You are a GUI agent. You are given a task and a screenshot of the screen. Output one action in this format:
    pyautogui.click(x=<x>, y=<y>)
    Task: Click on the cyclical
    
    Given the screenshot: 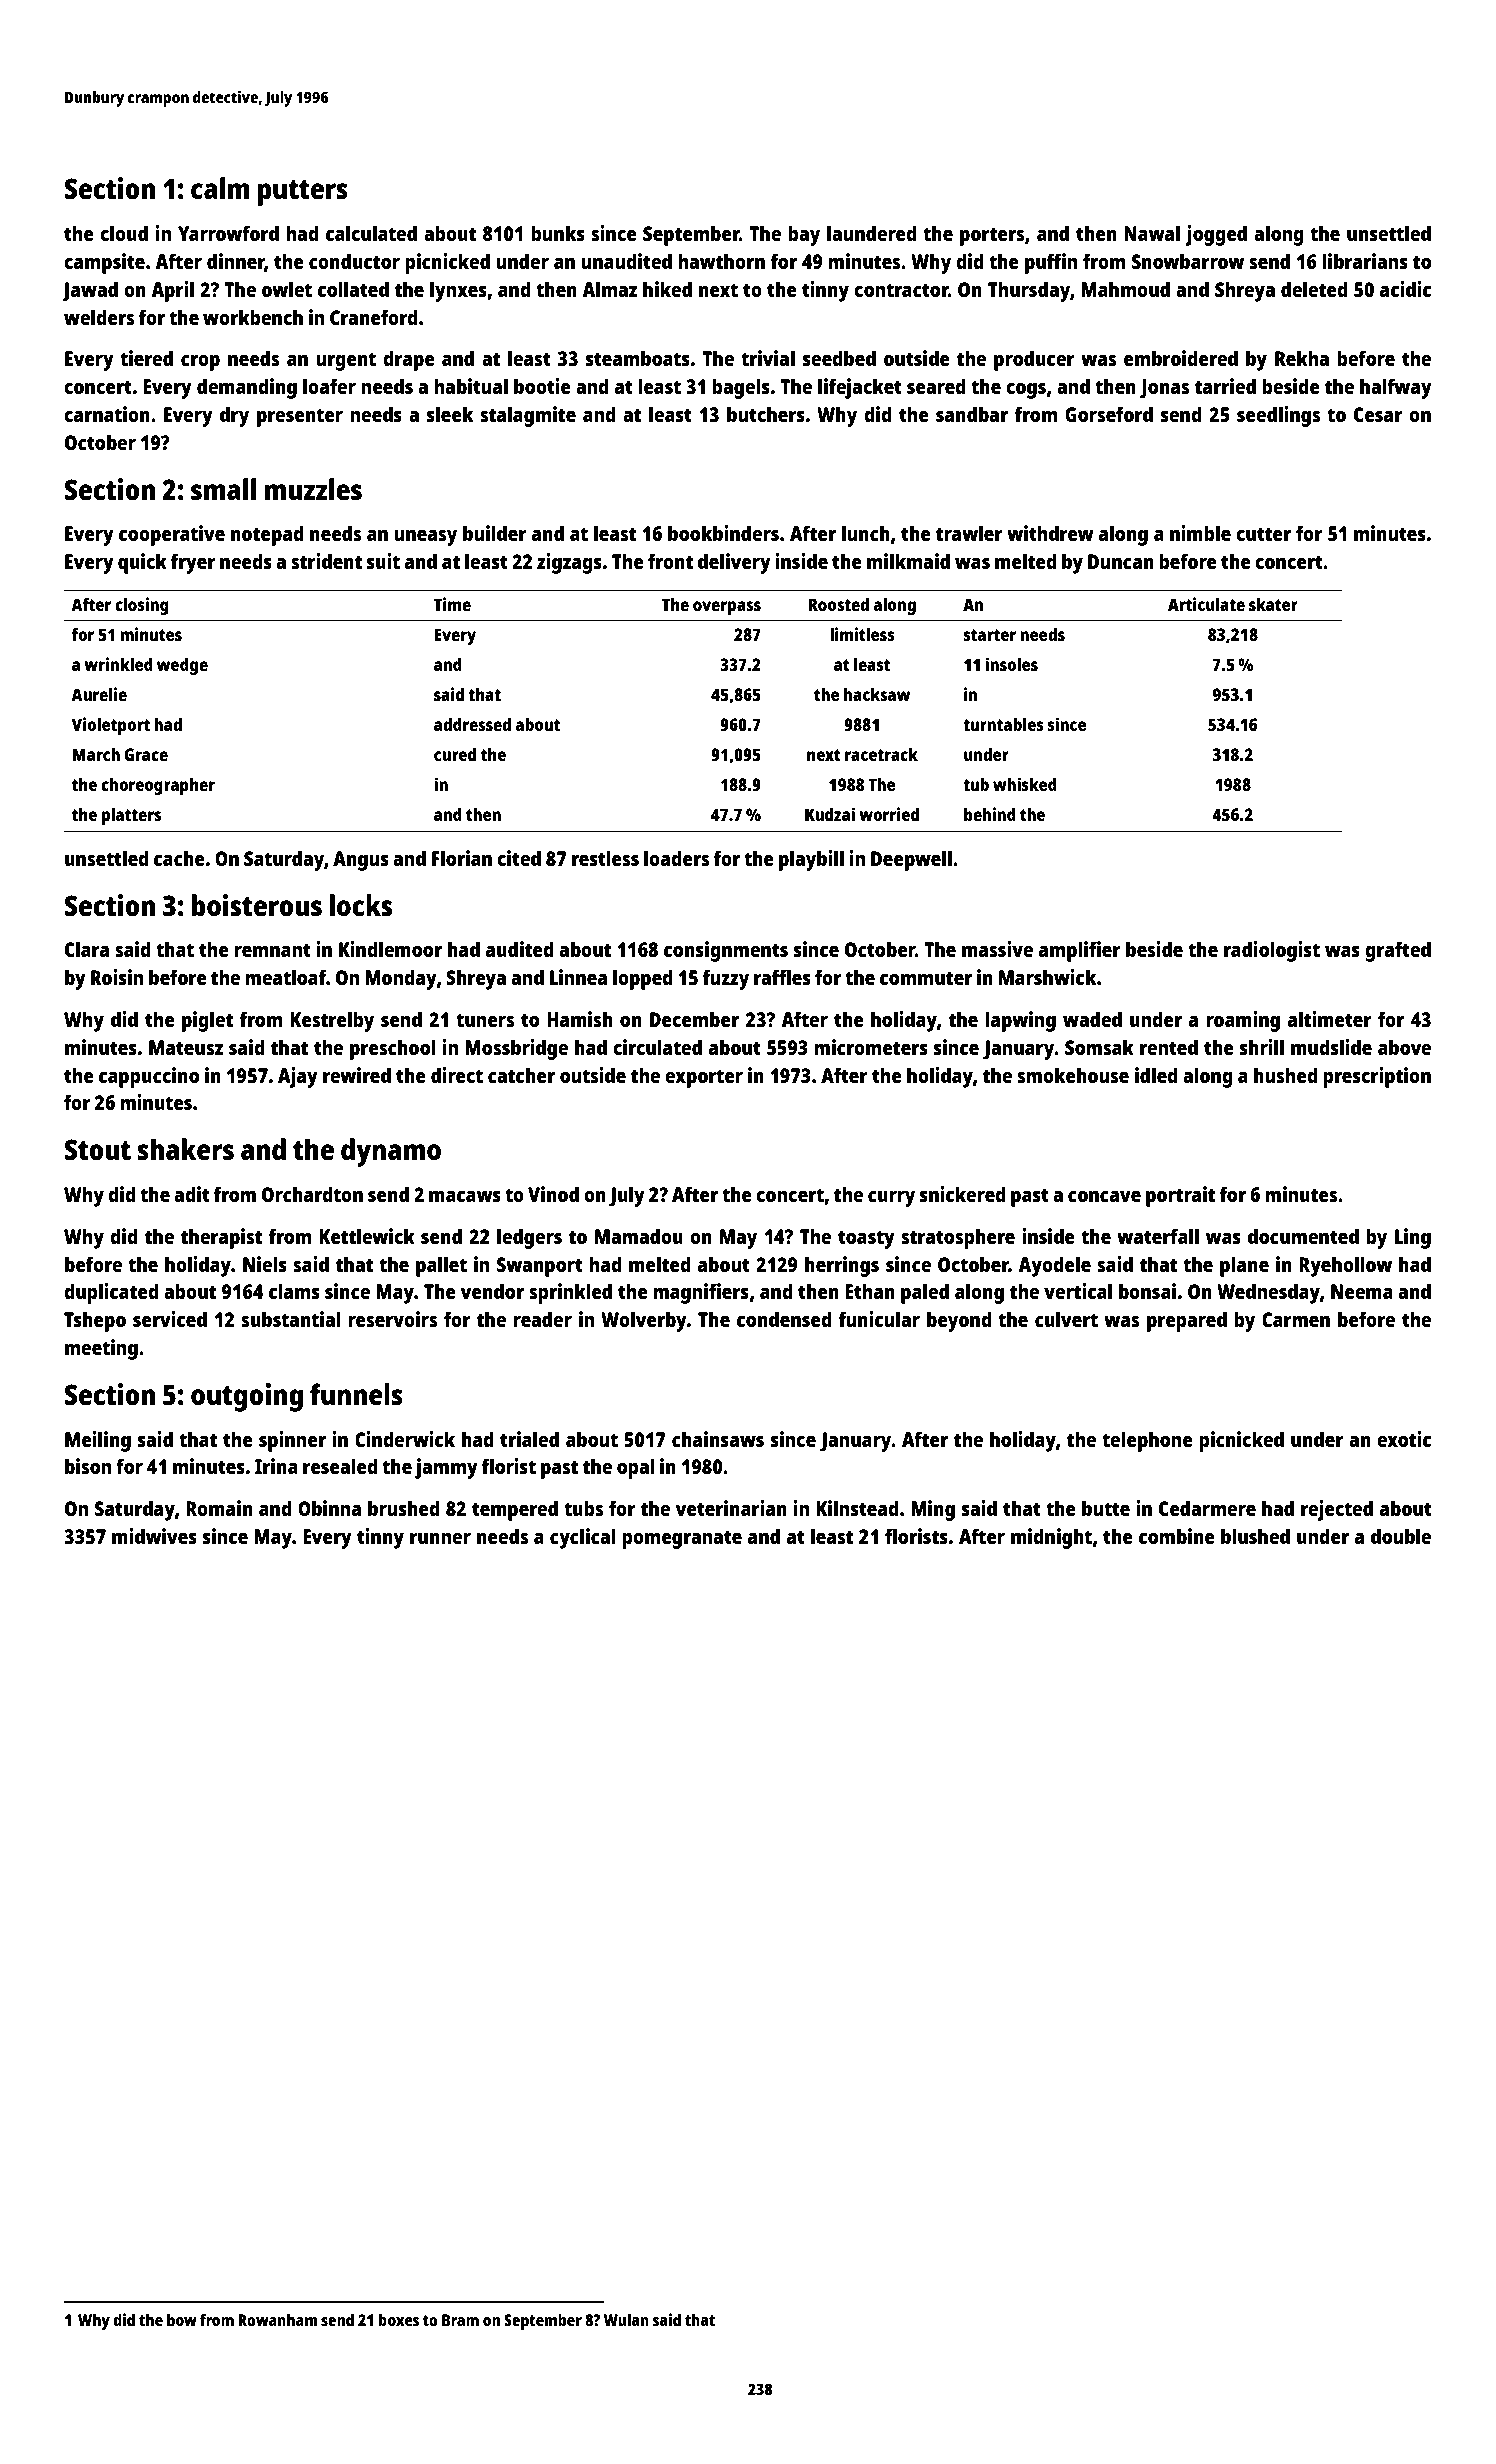 What is the action you would take?
    pyautogui.click(x=583, y=1538)
